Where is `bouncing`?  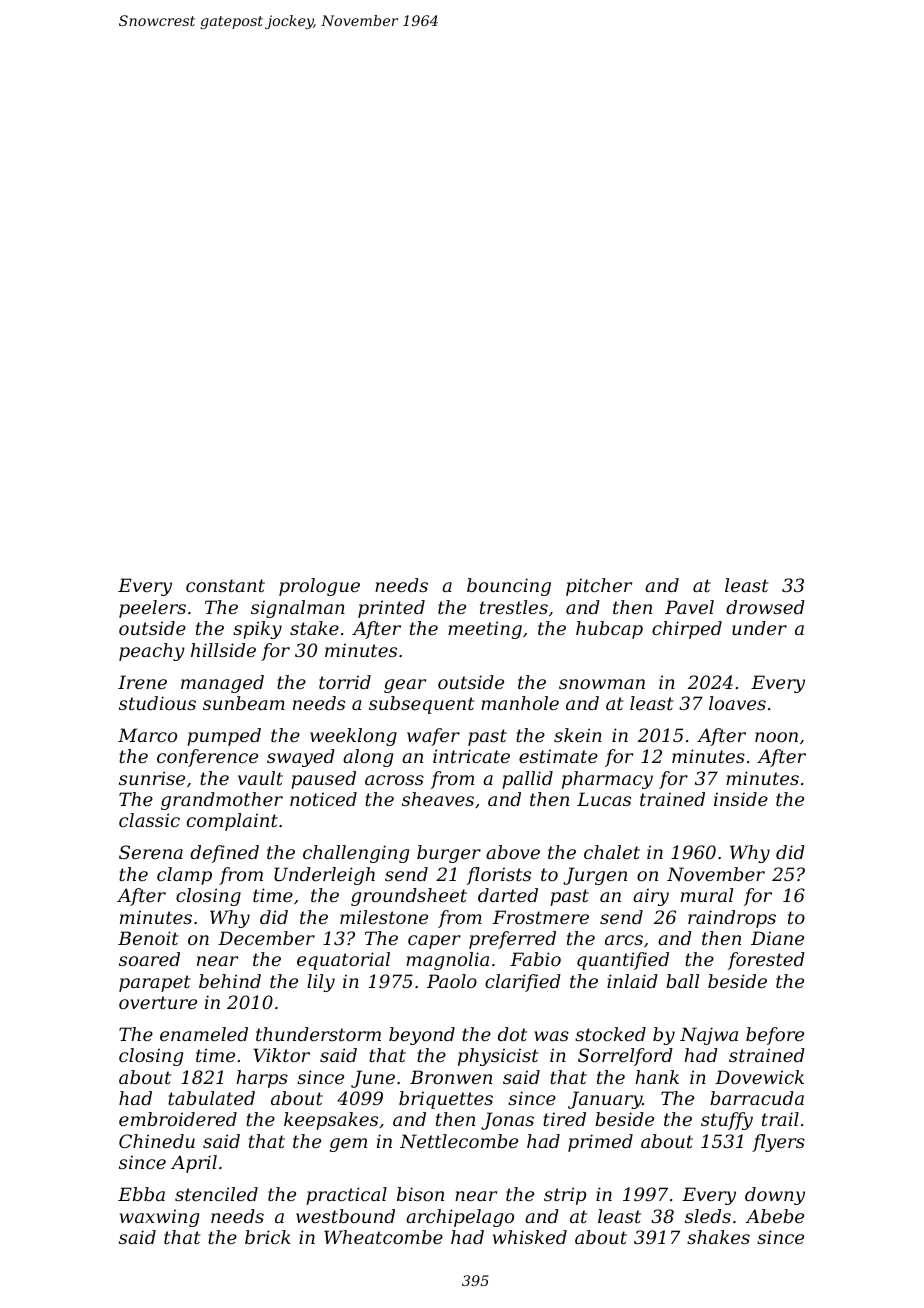 bouncing is located at coordinates (509, 587).
